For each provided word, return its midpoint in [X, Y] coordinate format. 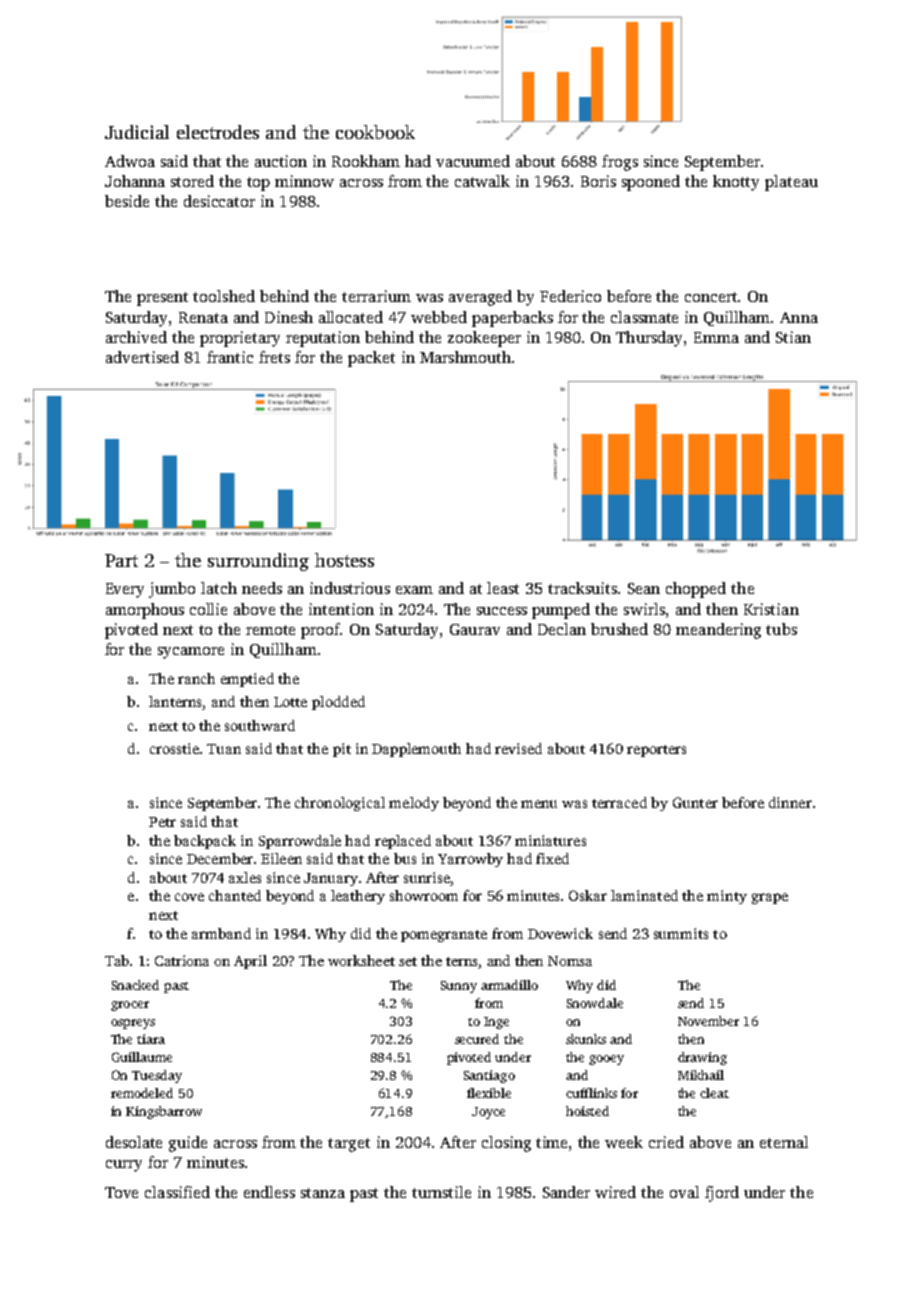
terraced [619, 802]
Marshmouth [465, 357]
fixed [552, 858]
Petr [162, 822]
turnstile [441, 1192]
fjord [722, 1194]
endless [269, 1192]
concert [712, 297]
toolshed [224, 296]
